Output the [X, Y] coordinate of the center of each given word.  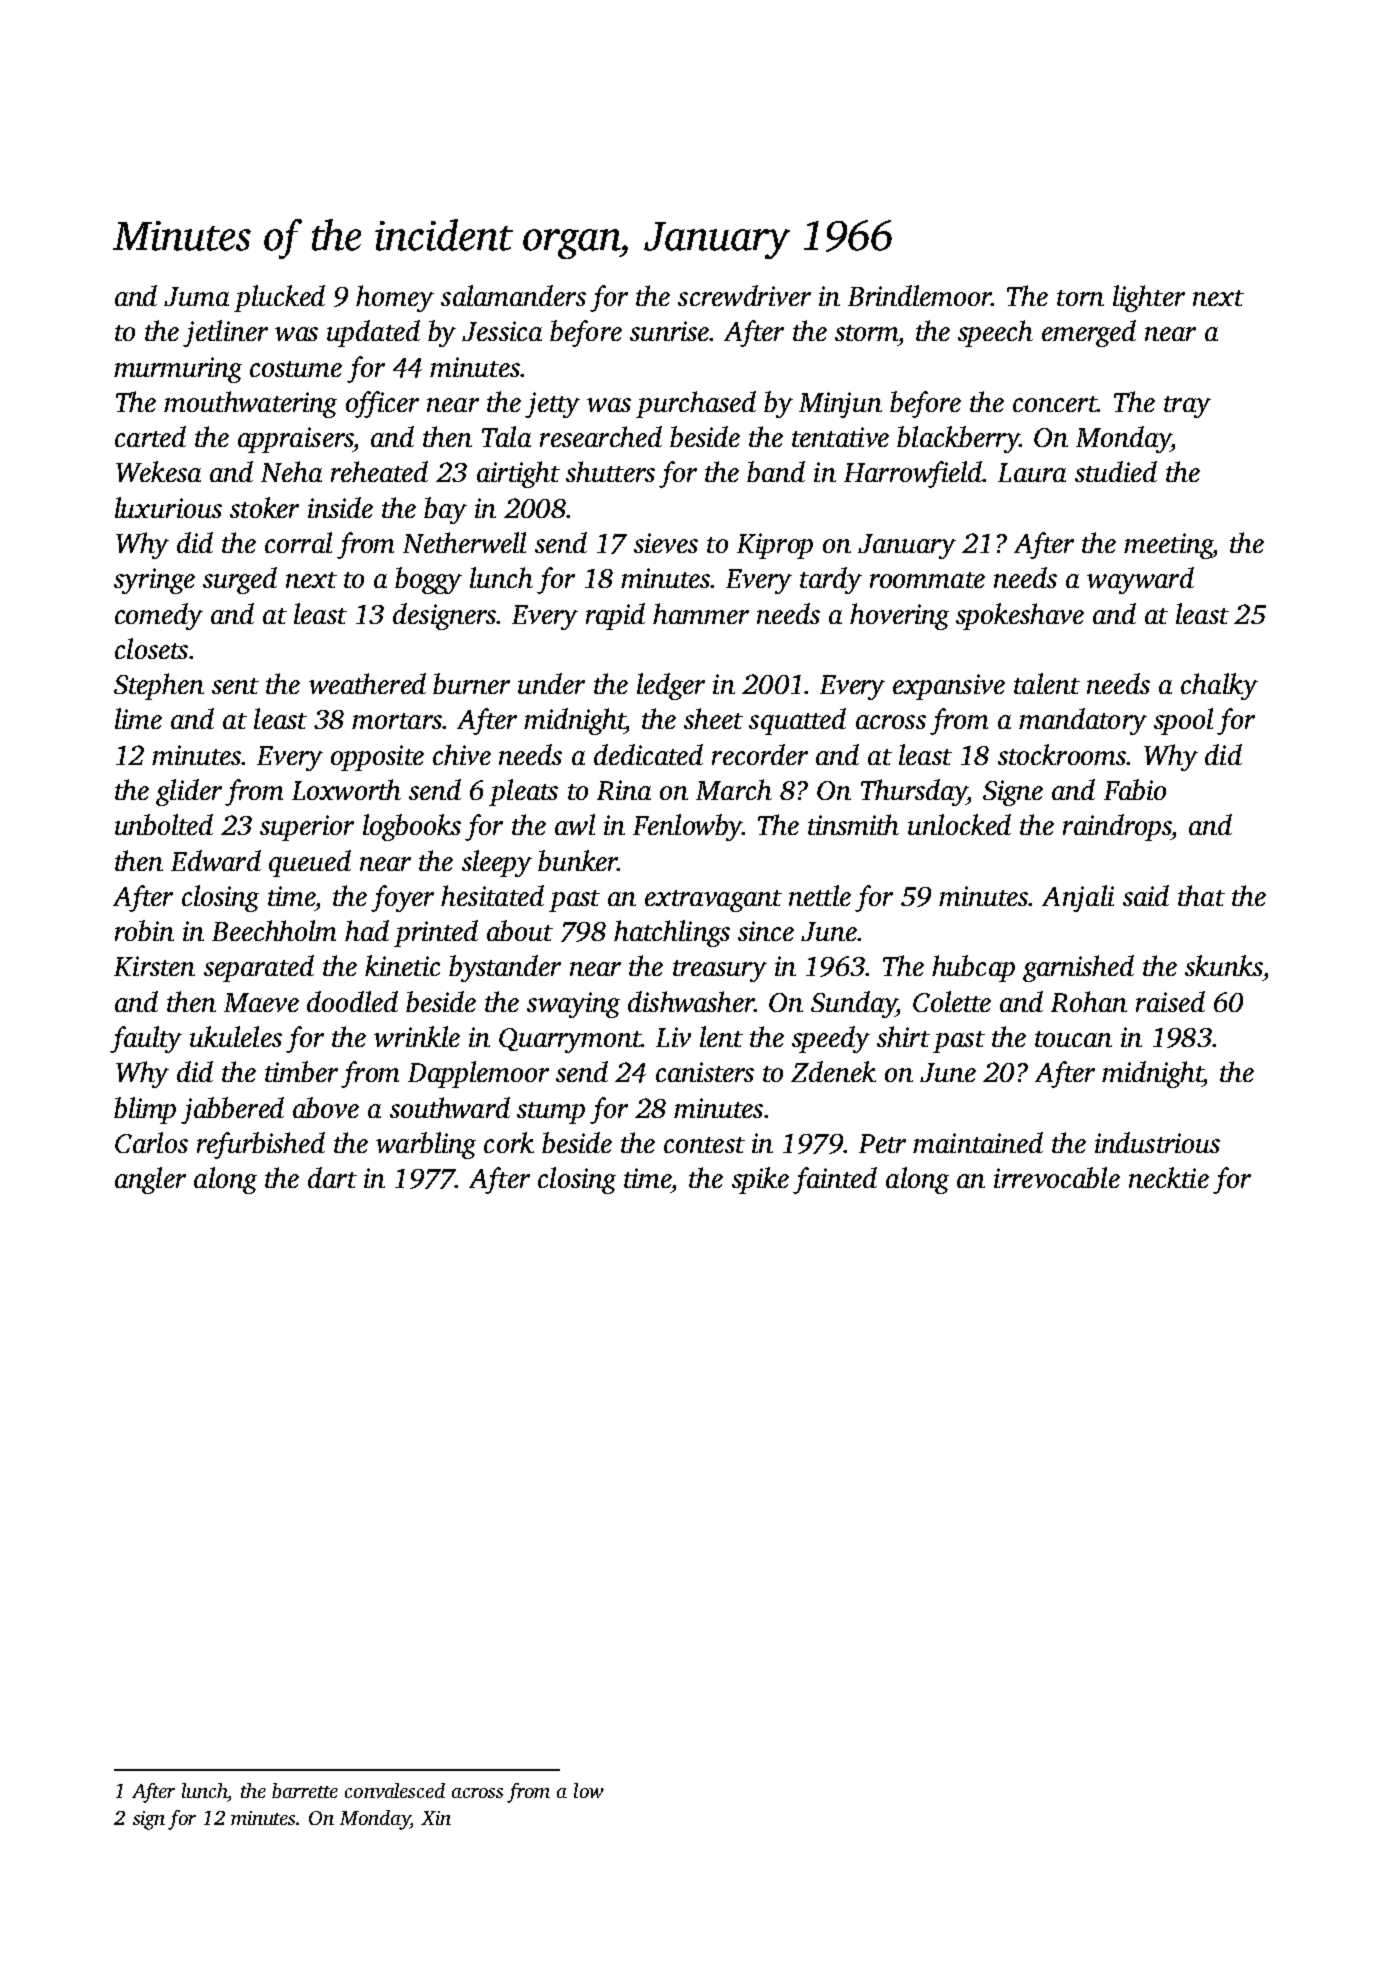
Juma [196, 296]
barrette [305, 1790]
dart [332, 1177]
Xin [436, 1818]
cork [509, 1142]
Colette [952, 1001]
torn [1080, 298]
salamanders [513, 295]
